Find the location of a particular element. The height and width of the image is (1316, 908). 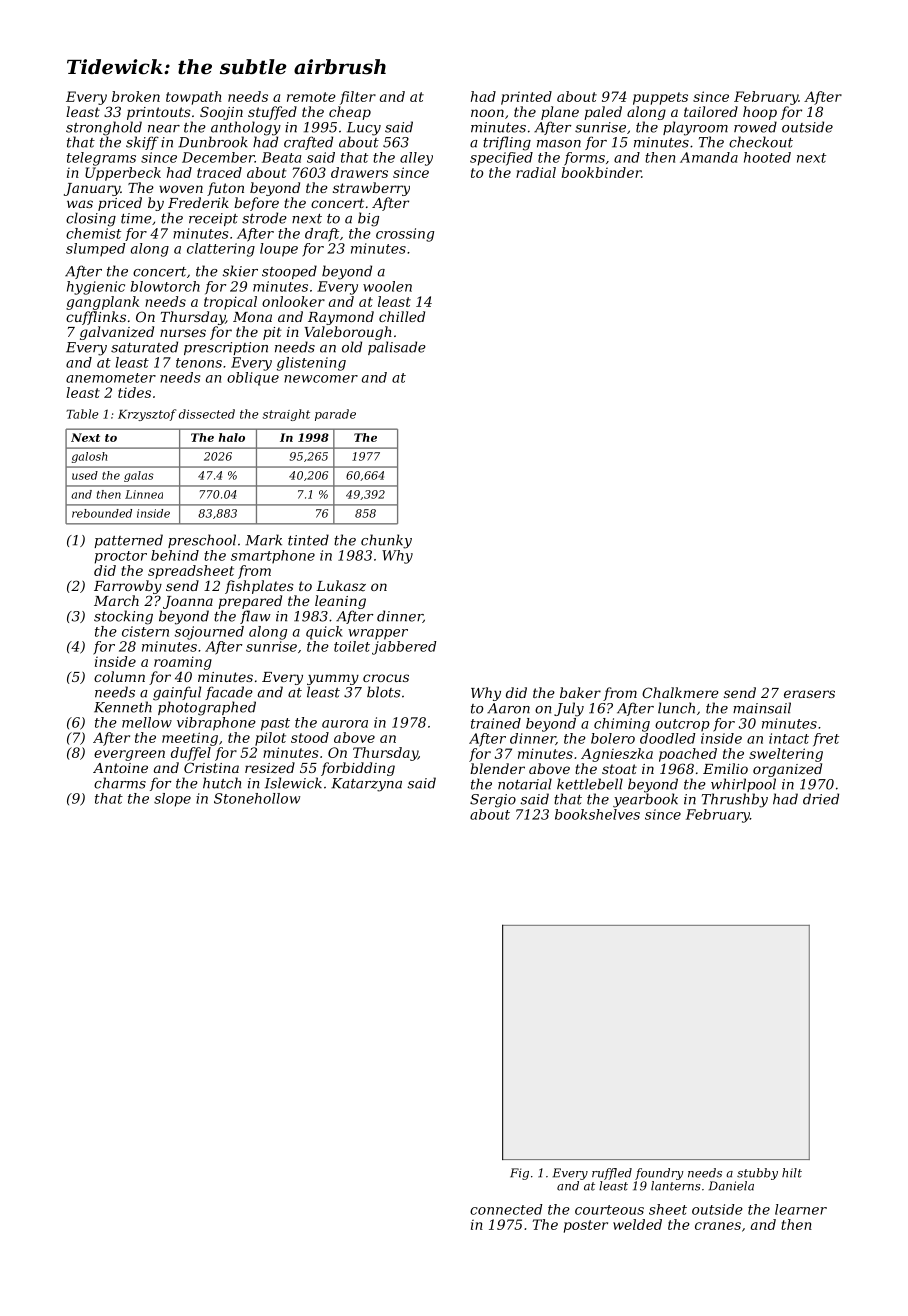

crocus is located at coordinates (386, 678).
